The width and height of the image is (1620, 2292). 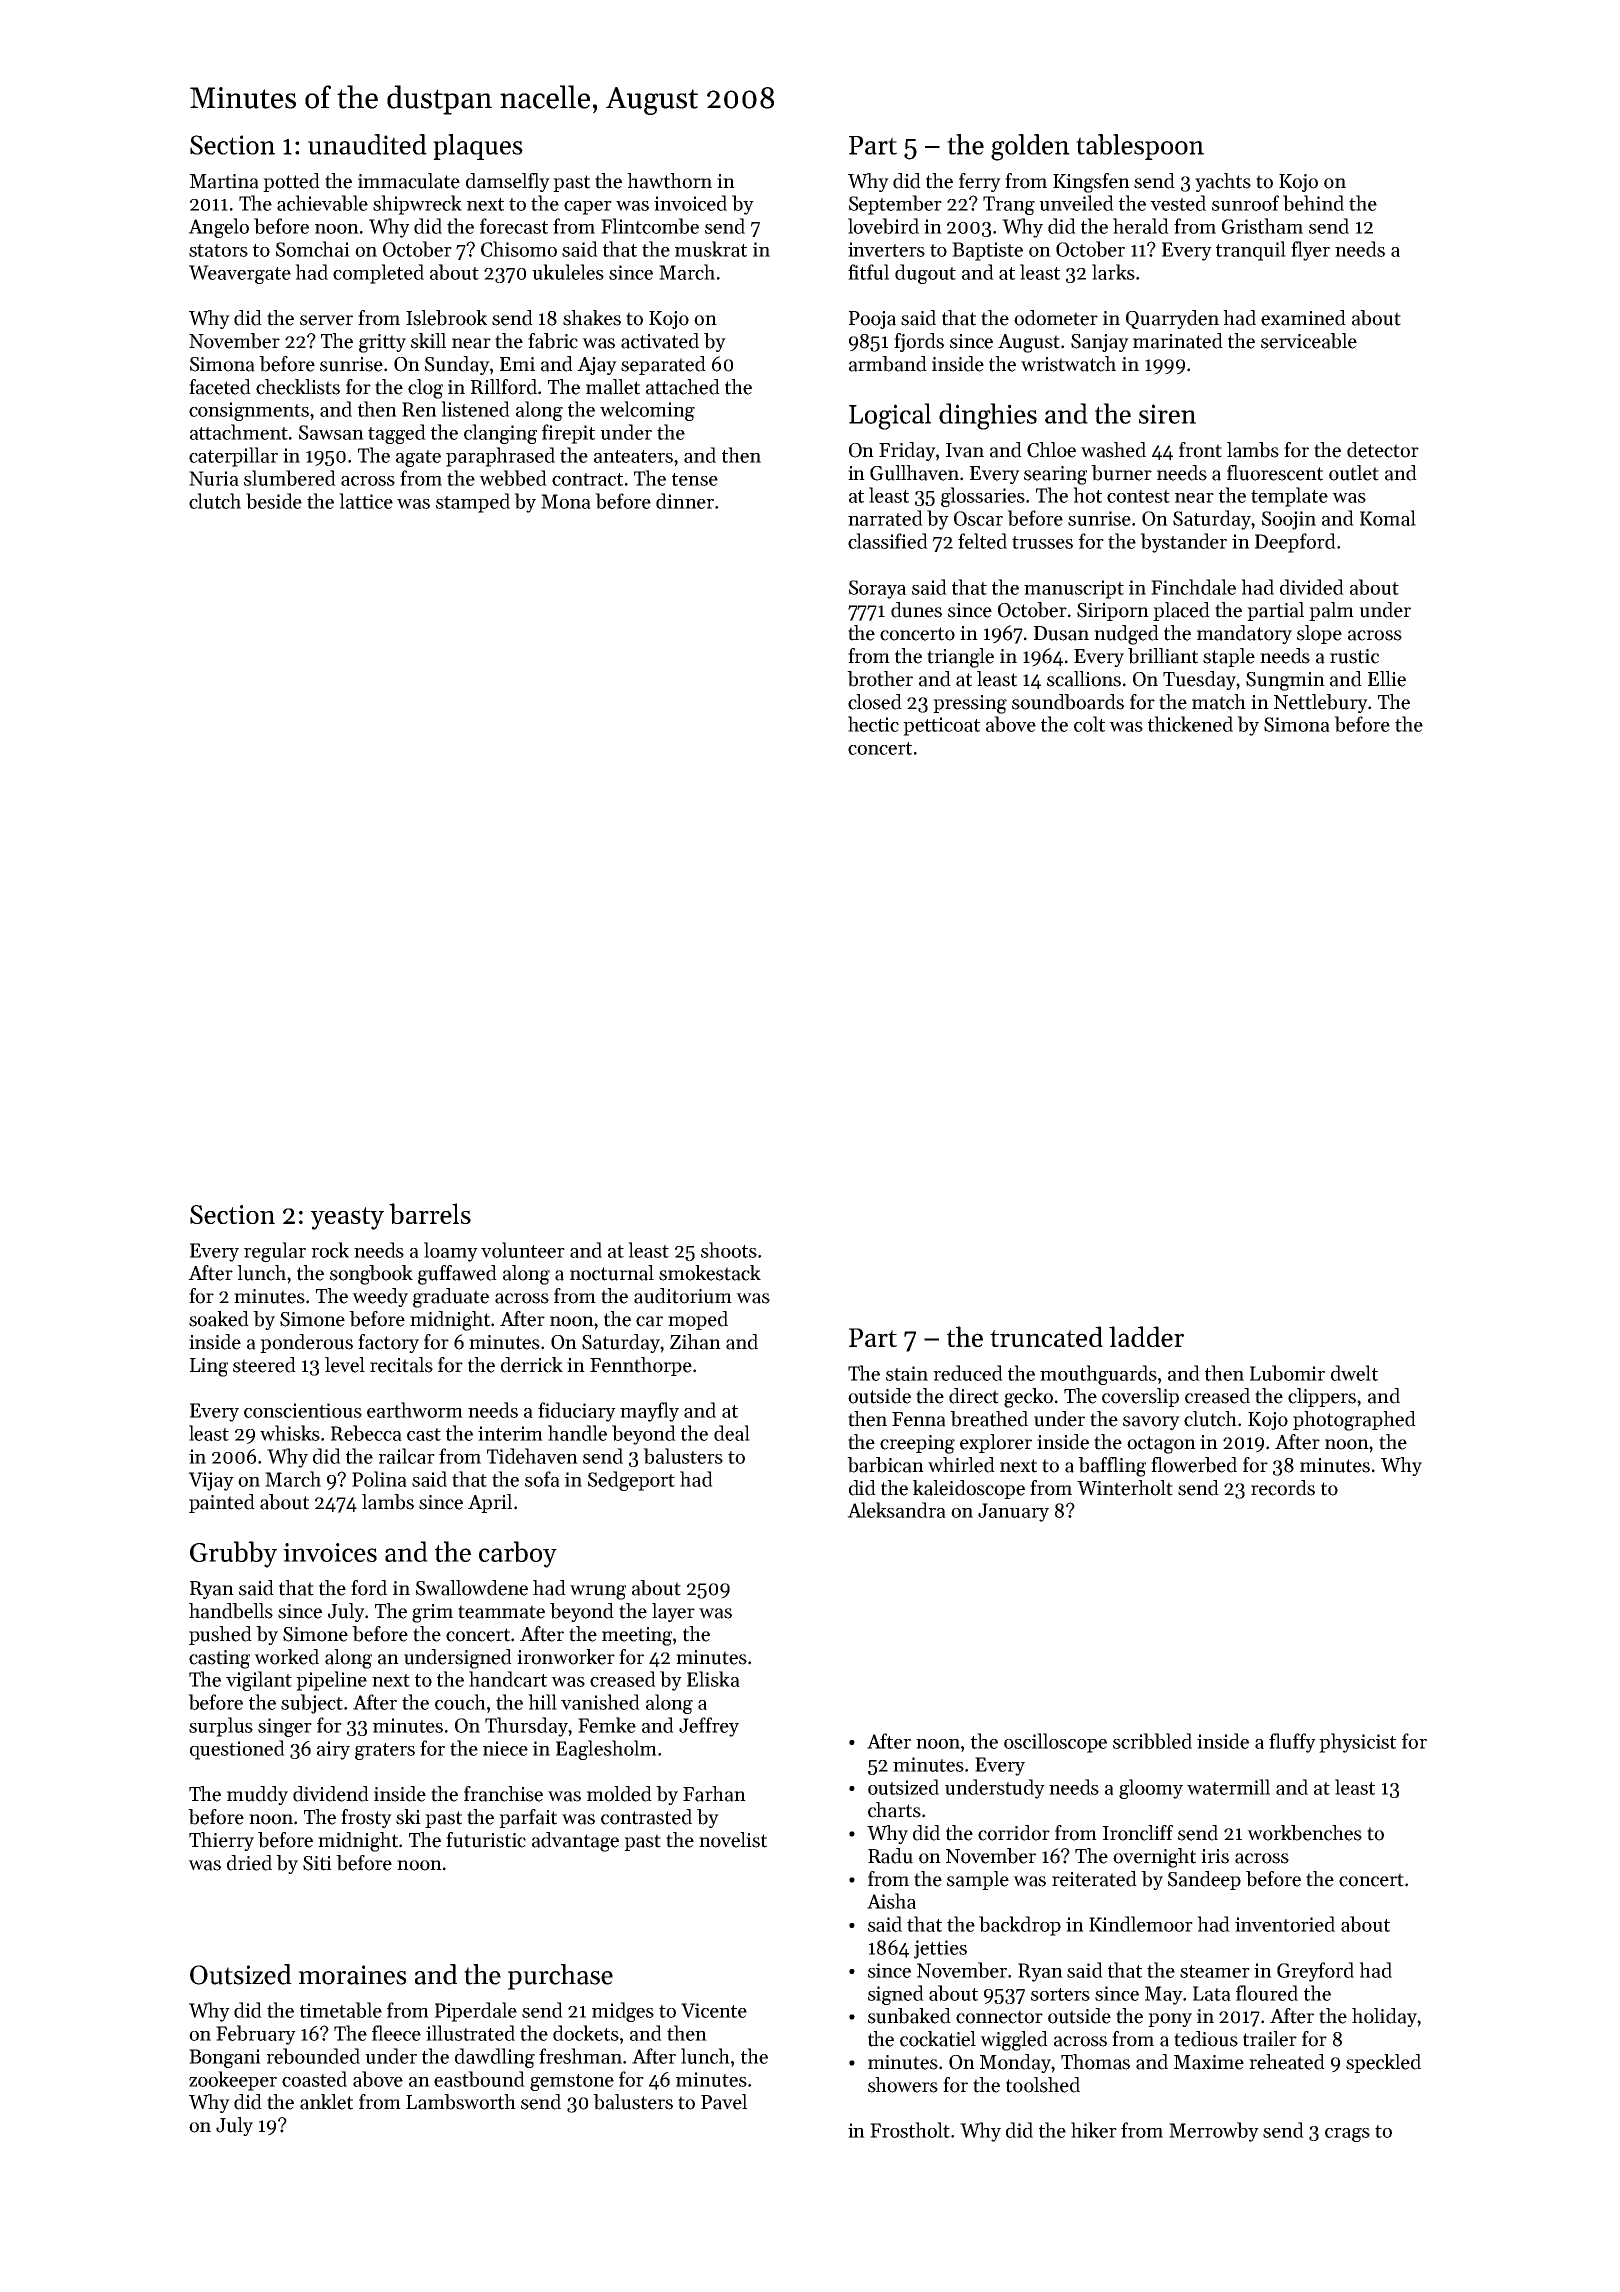 What do you see at coordinates (224, 181) in the image?
I see `Martina` at bounding box center [224, 181].
